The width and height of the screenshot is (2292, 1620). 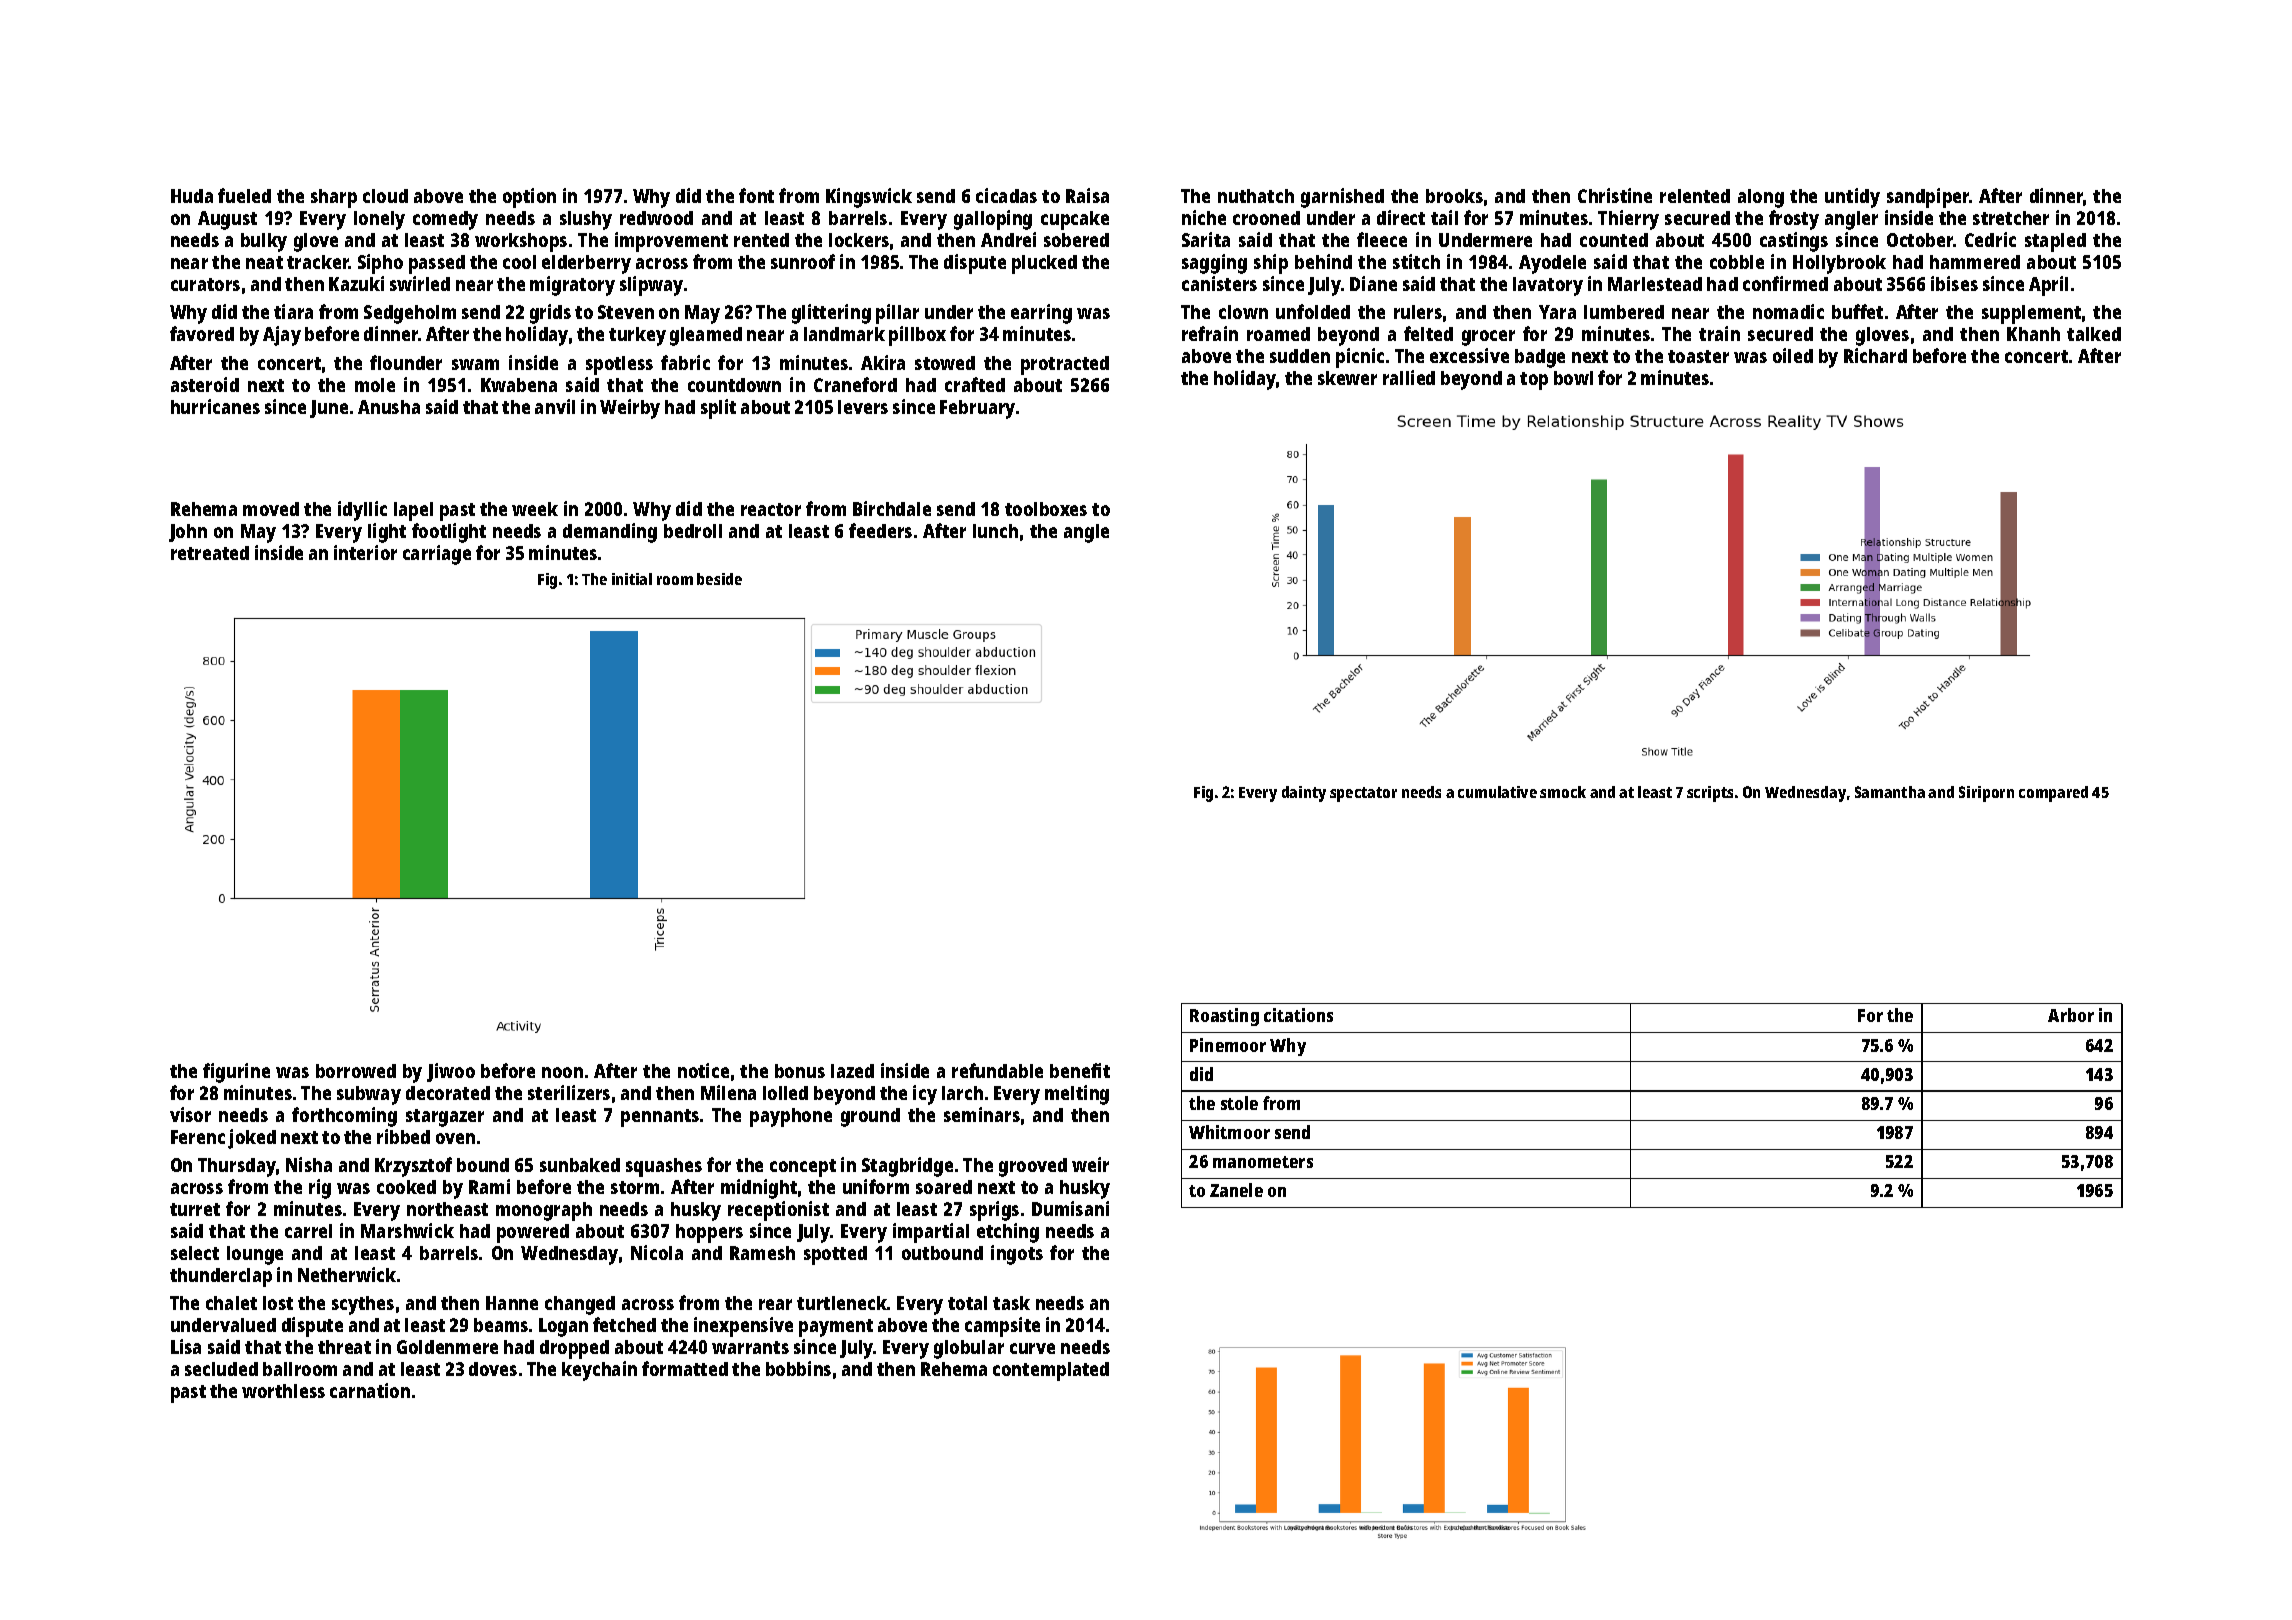 What do you see at coordinates (995, 531) in the screenshot?
I see `lunch` at bounding box center [995, 531].
